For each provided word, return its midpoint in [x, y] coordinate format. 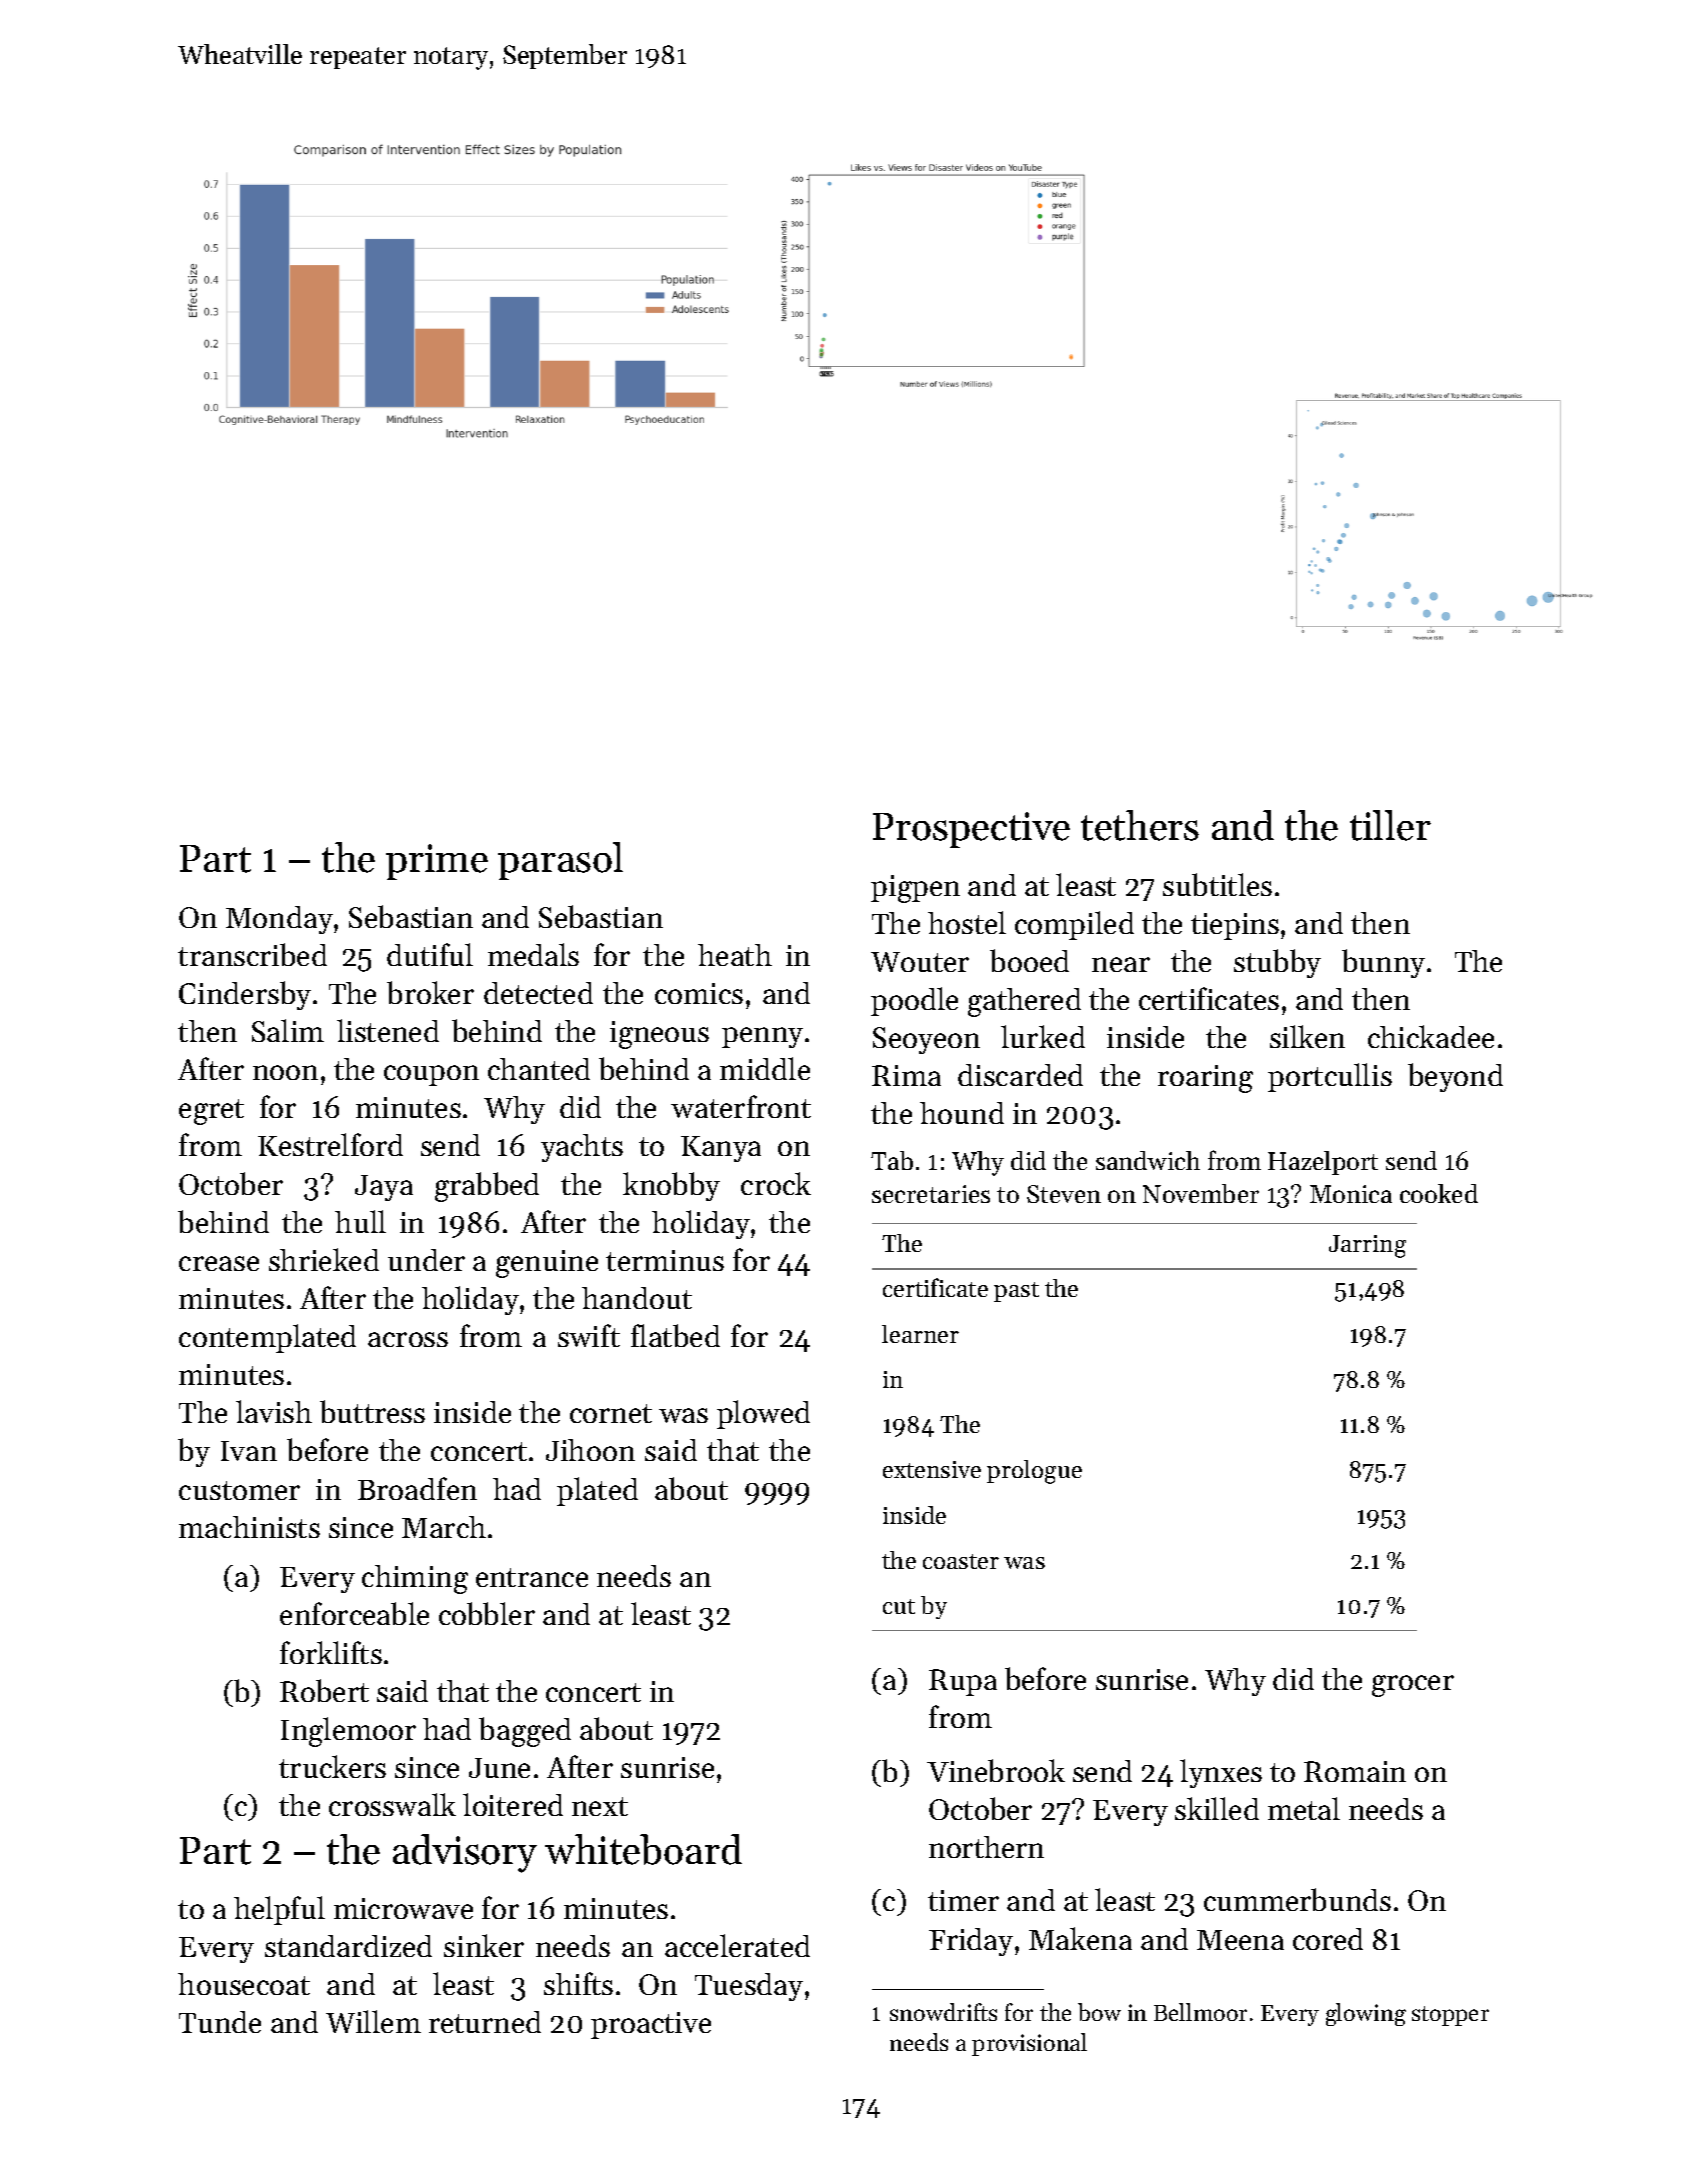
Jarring [1367, 1246]
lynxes [1221, 1773]
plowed [763, 1414]
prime [437, 862]
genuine [547, 1264]
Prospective [971, 830]
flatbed [675, 1335]
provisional [1029, 2044]
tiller [1390, 825]
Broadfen [417, 1488]
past [1016, 1292]
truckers [332, 1766]
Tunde [220, 2022]
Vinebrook [996, 1770]
